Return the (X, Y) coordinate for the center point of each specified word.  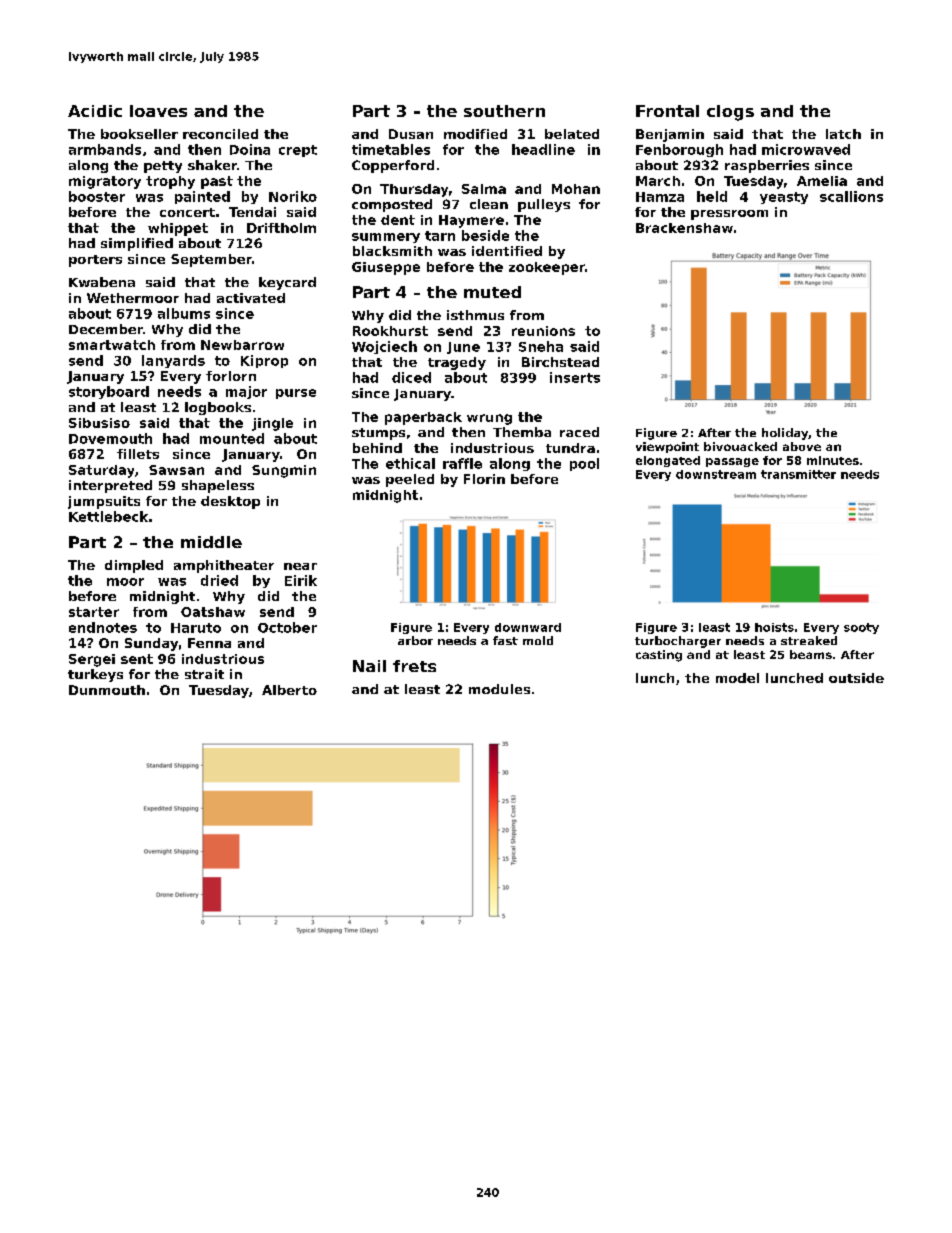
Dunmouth (107, 690)
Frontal (667, 111)
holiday (785, 434)
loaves (158, 111)
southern (504, 111)
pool (584, 464)
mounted (232, 438)
